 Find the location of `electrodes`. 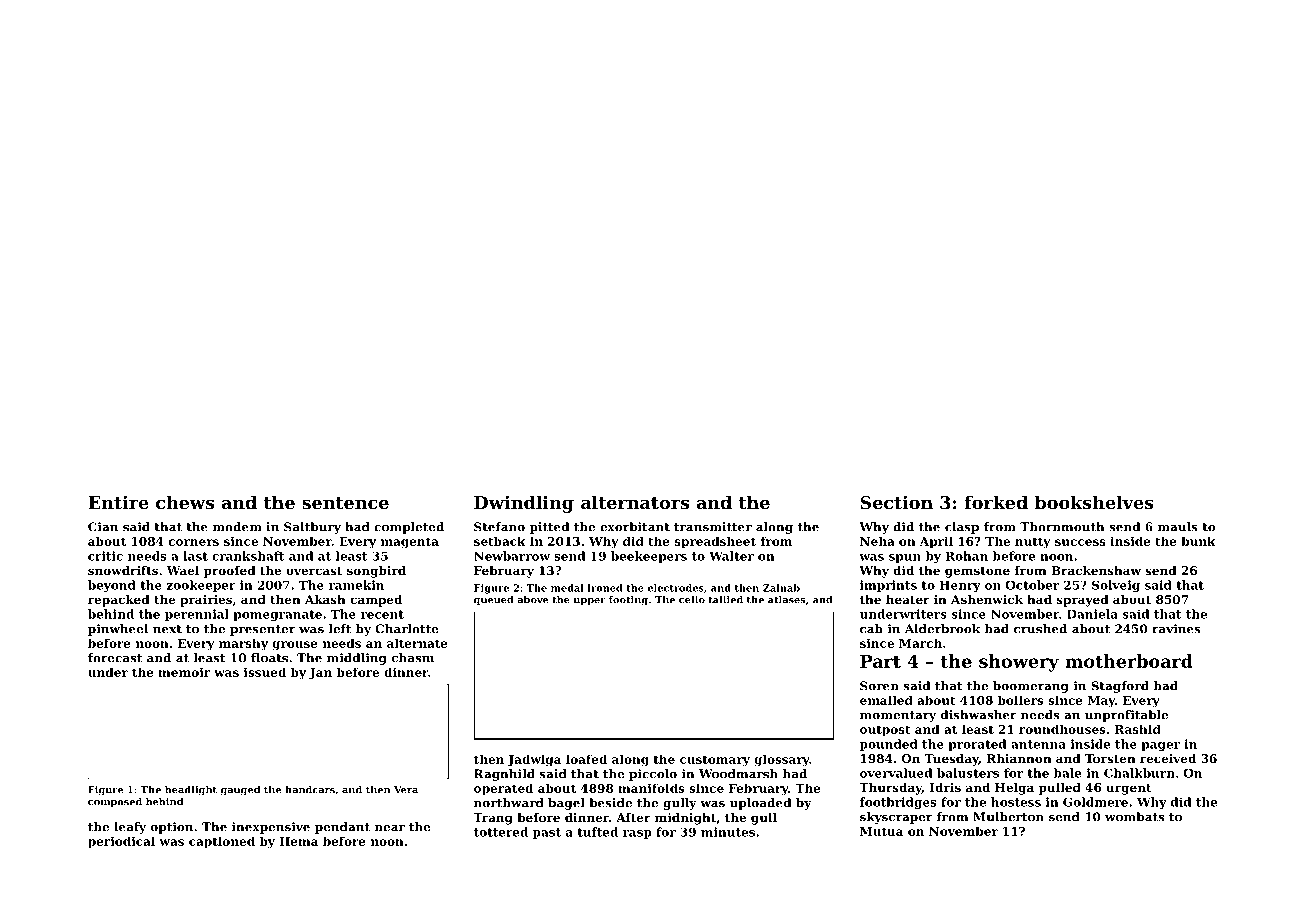

electrodes is located at coordinates (676, 588).
